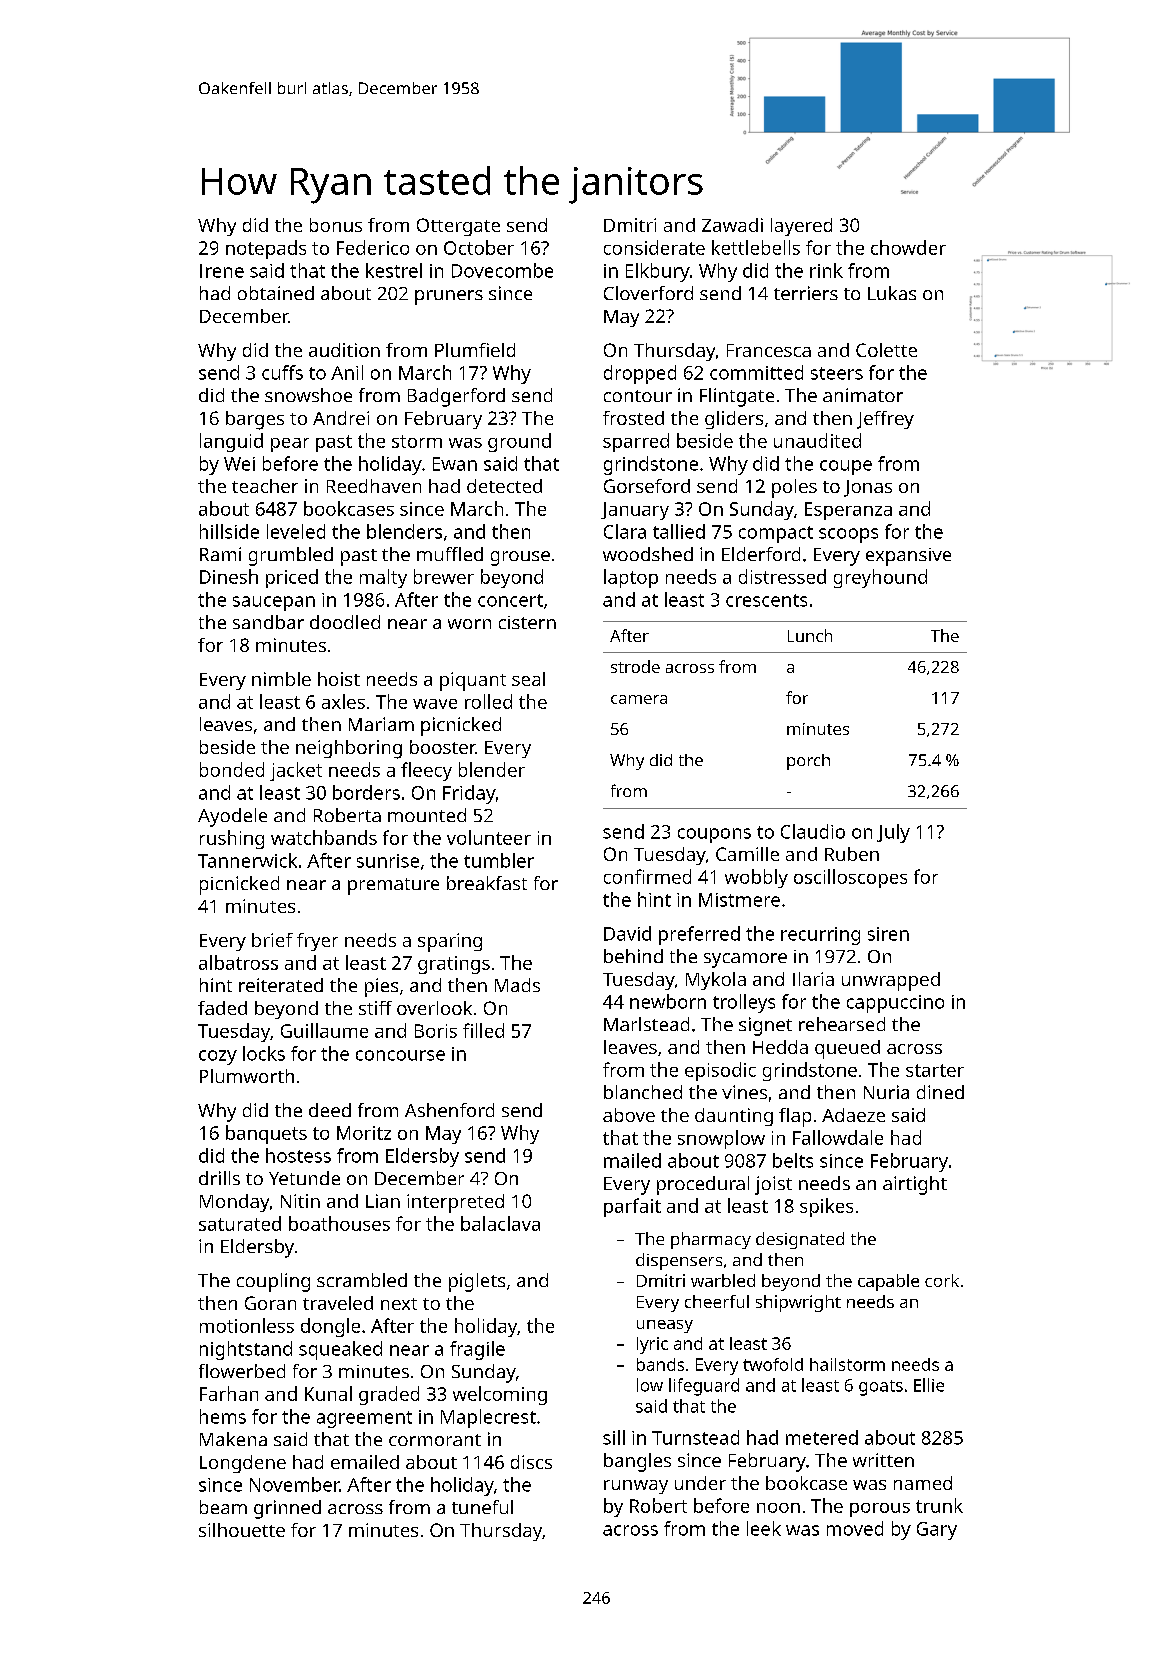 This screenshot has height=1654, width=1165. What do you see at coordinates (489, 837) in the screenshot?
I see `volunteer` at bounding box center [489, 837].
